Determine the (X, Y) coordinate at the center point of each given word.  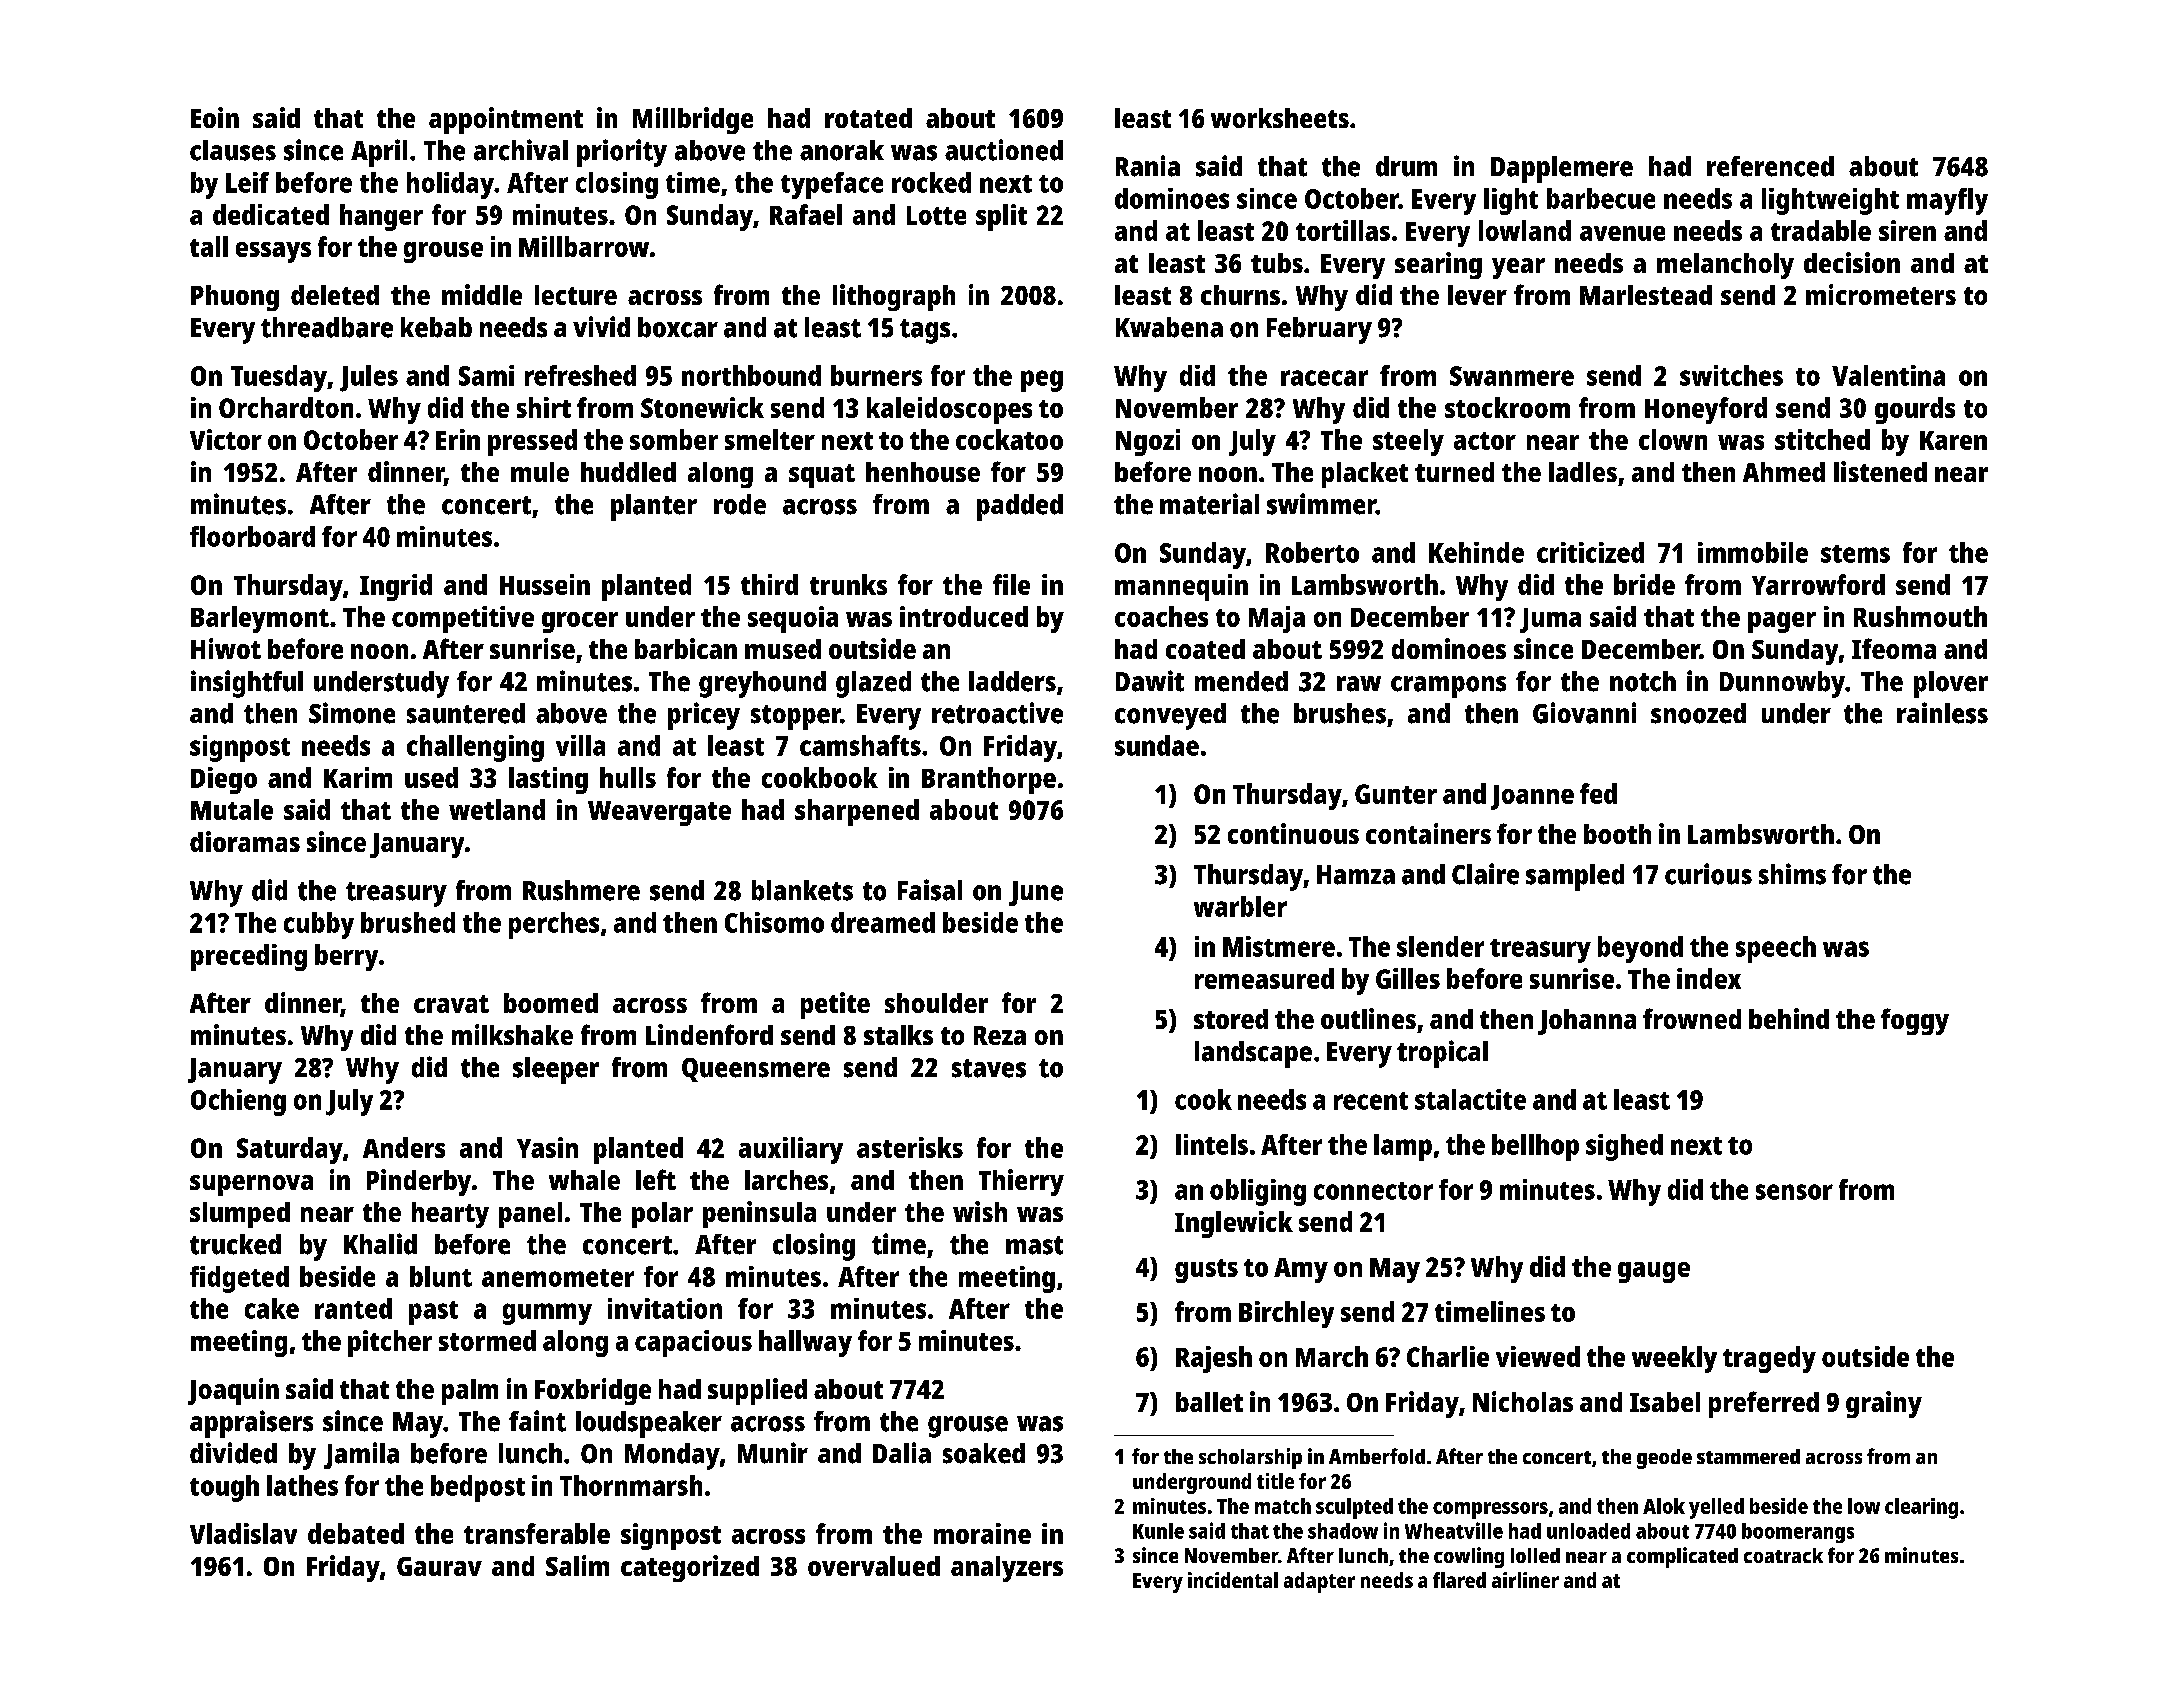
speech (1776, 949)
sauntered (466, 713)
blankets (802, 890)
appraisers (251, 1424)
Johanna (1587, 1022)
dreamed (883, 922)
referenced (1770, 166)
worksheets (1280, 118)
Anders (404, 1147)
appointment (506, 120)
